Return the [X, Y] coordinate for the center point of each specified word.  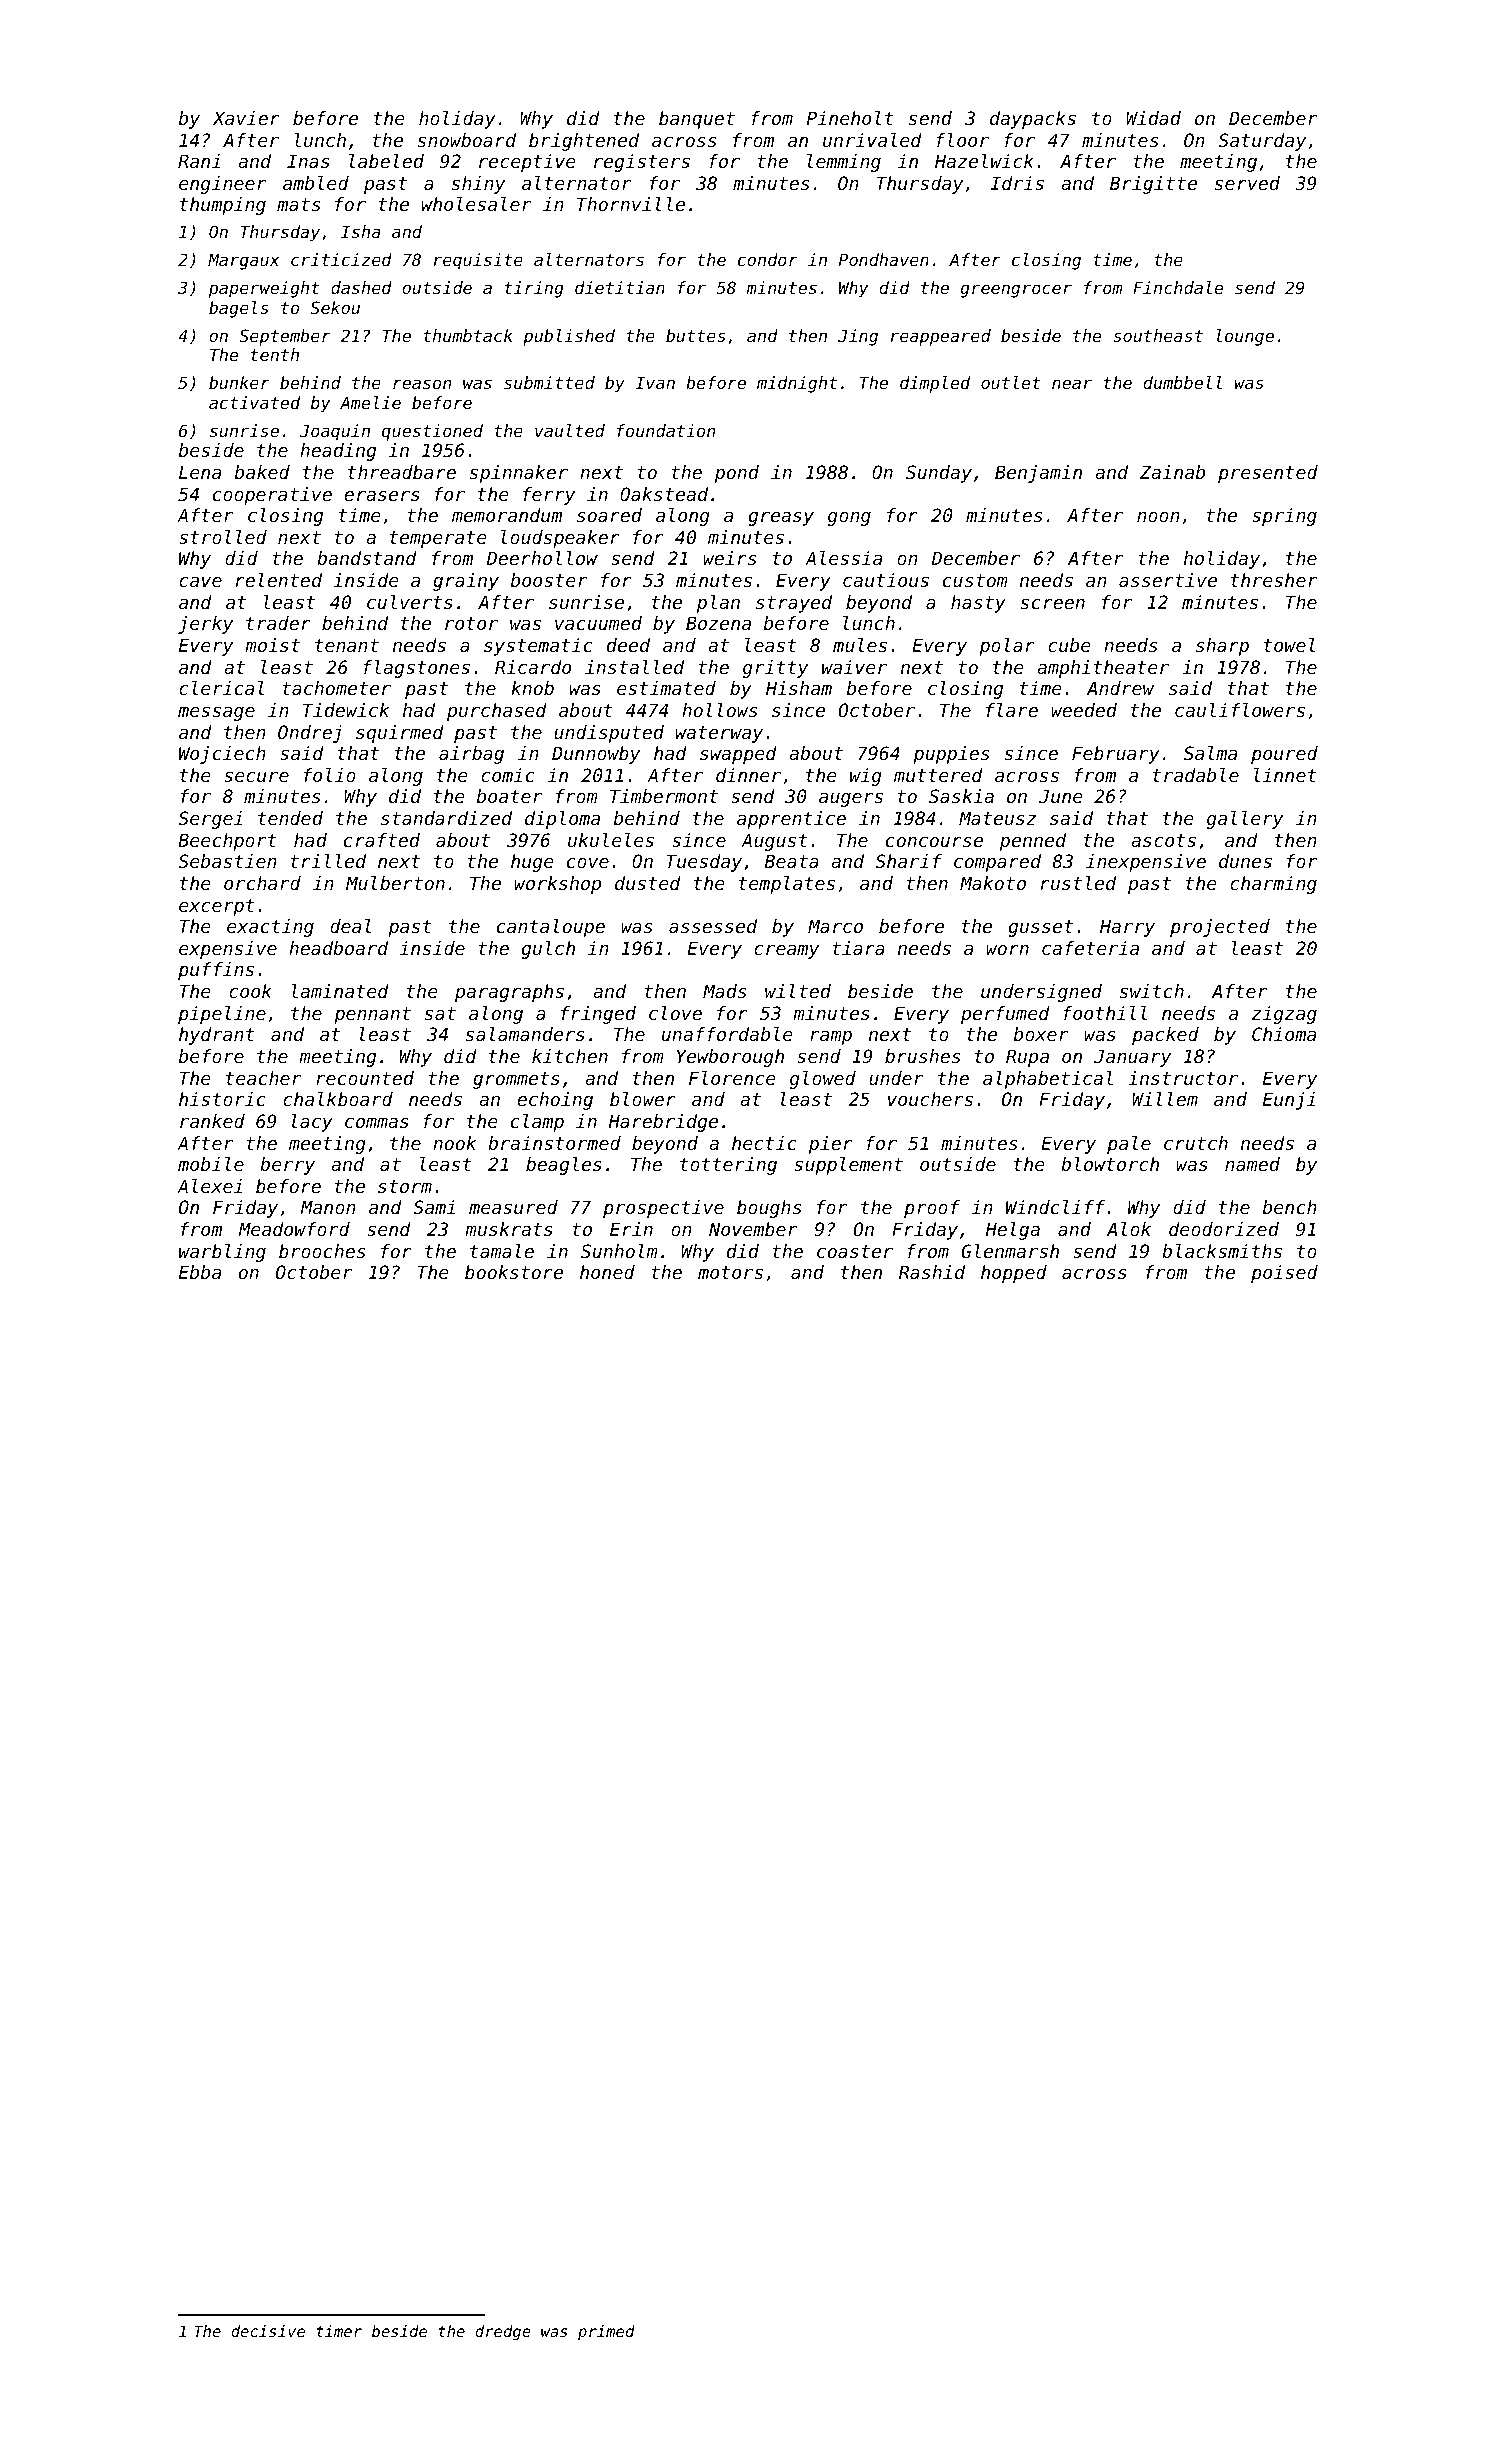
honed [607, 1272]
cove [588, 863]
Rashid [932, 1272]
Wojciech [222, 755]
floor [962, 140]
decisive [268, 2331]
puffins [216, 971]
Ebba [200, 1272]
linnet [1285, 775]
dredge [503, 2333]
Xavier [246, 118]
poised [1284, 1274]
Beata [792, 861]
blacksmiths [1222, 1251]
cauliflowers [1240, 710]
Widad [1153, 118]
